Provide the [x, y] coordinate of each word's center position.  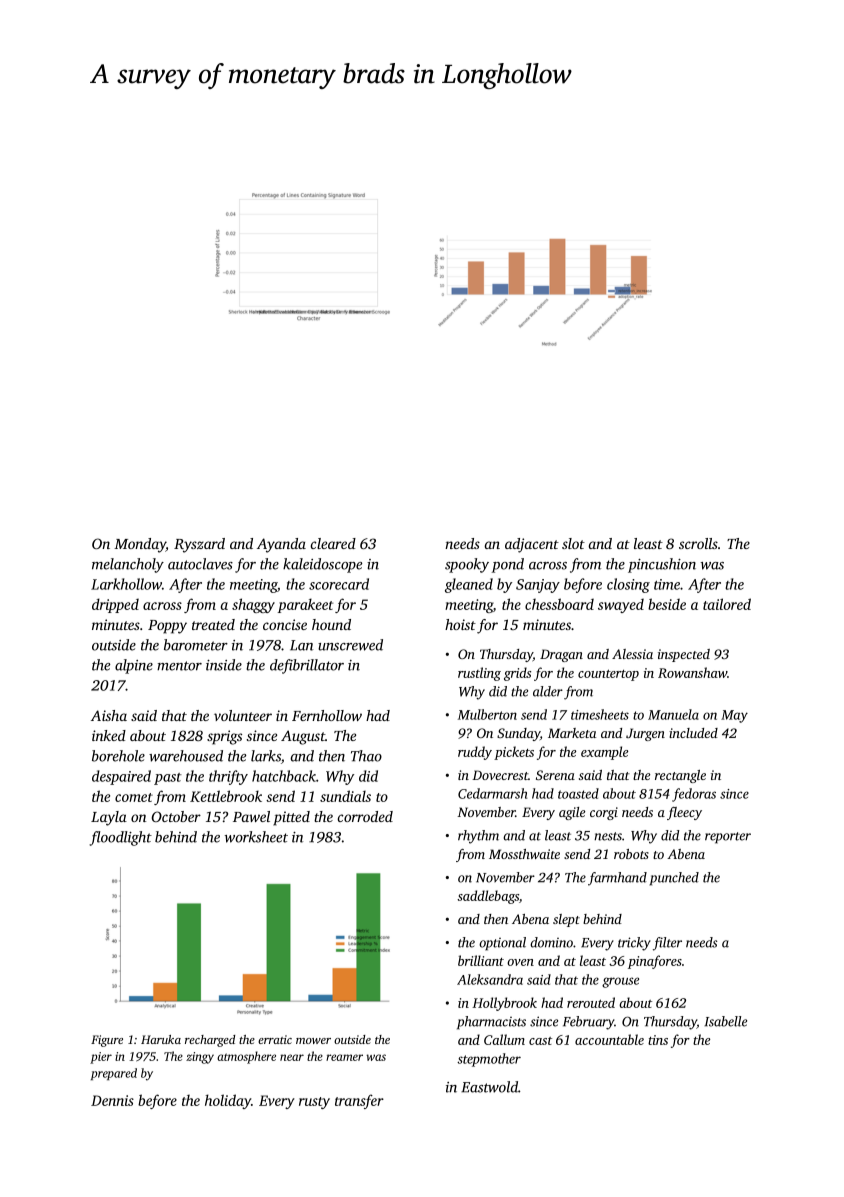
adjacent [532, 545]
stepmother [489, 1060]
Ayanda [281, 545]
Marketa [572, 733]
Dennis [112, 1100]
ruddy [475, 753]
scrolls [698, 543]
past [168, 779]
